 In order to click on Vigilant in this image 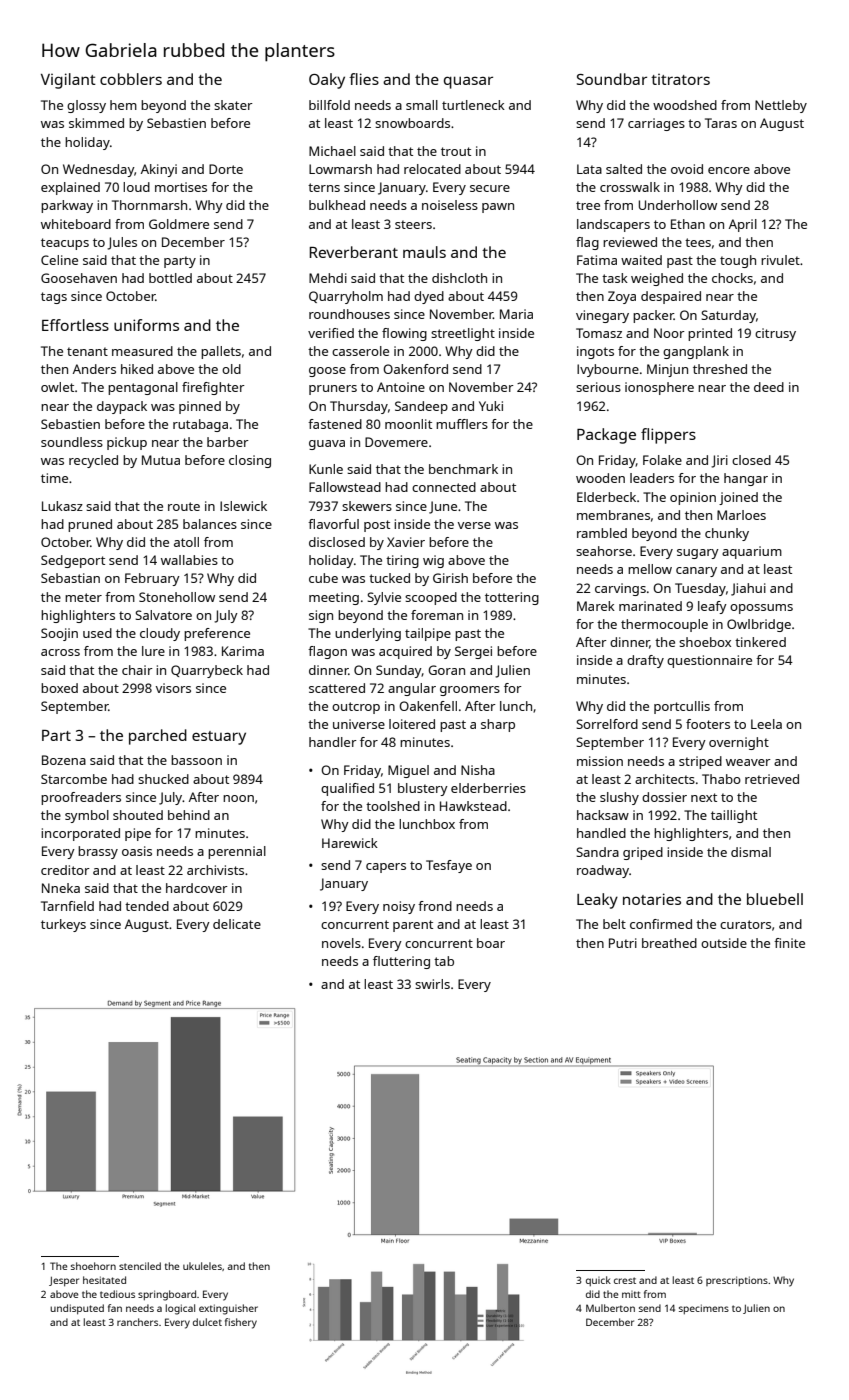, I will do `click(68, 81)`.
